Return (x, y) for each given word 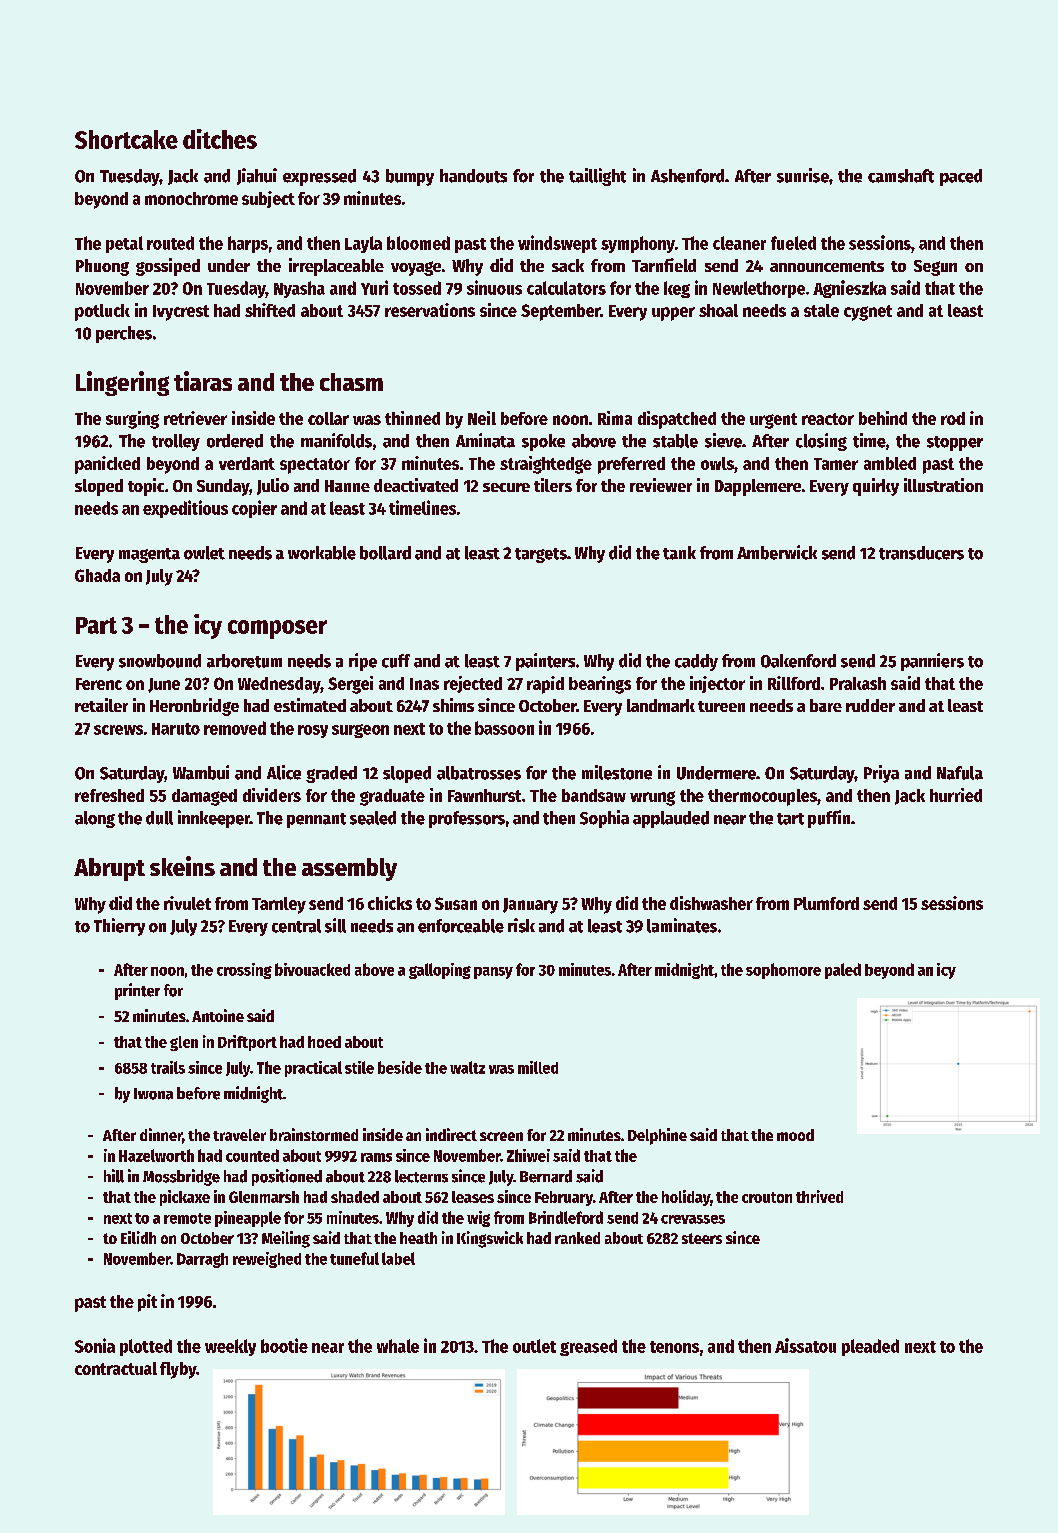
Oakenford (798, 661)
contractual (116, 1368)
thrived (819, 1196)
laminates (682, 925)
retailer (101, 705)
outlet (534, 1346)
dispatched (677, 420)
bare (826, 705)
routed (170, 243)
